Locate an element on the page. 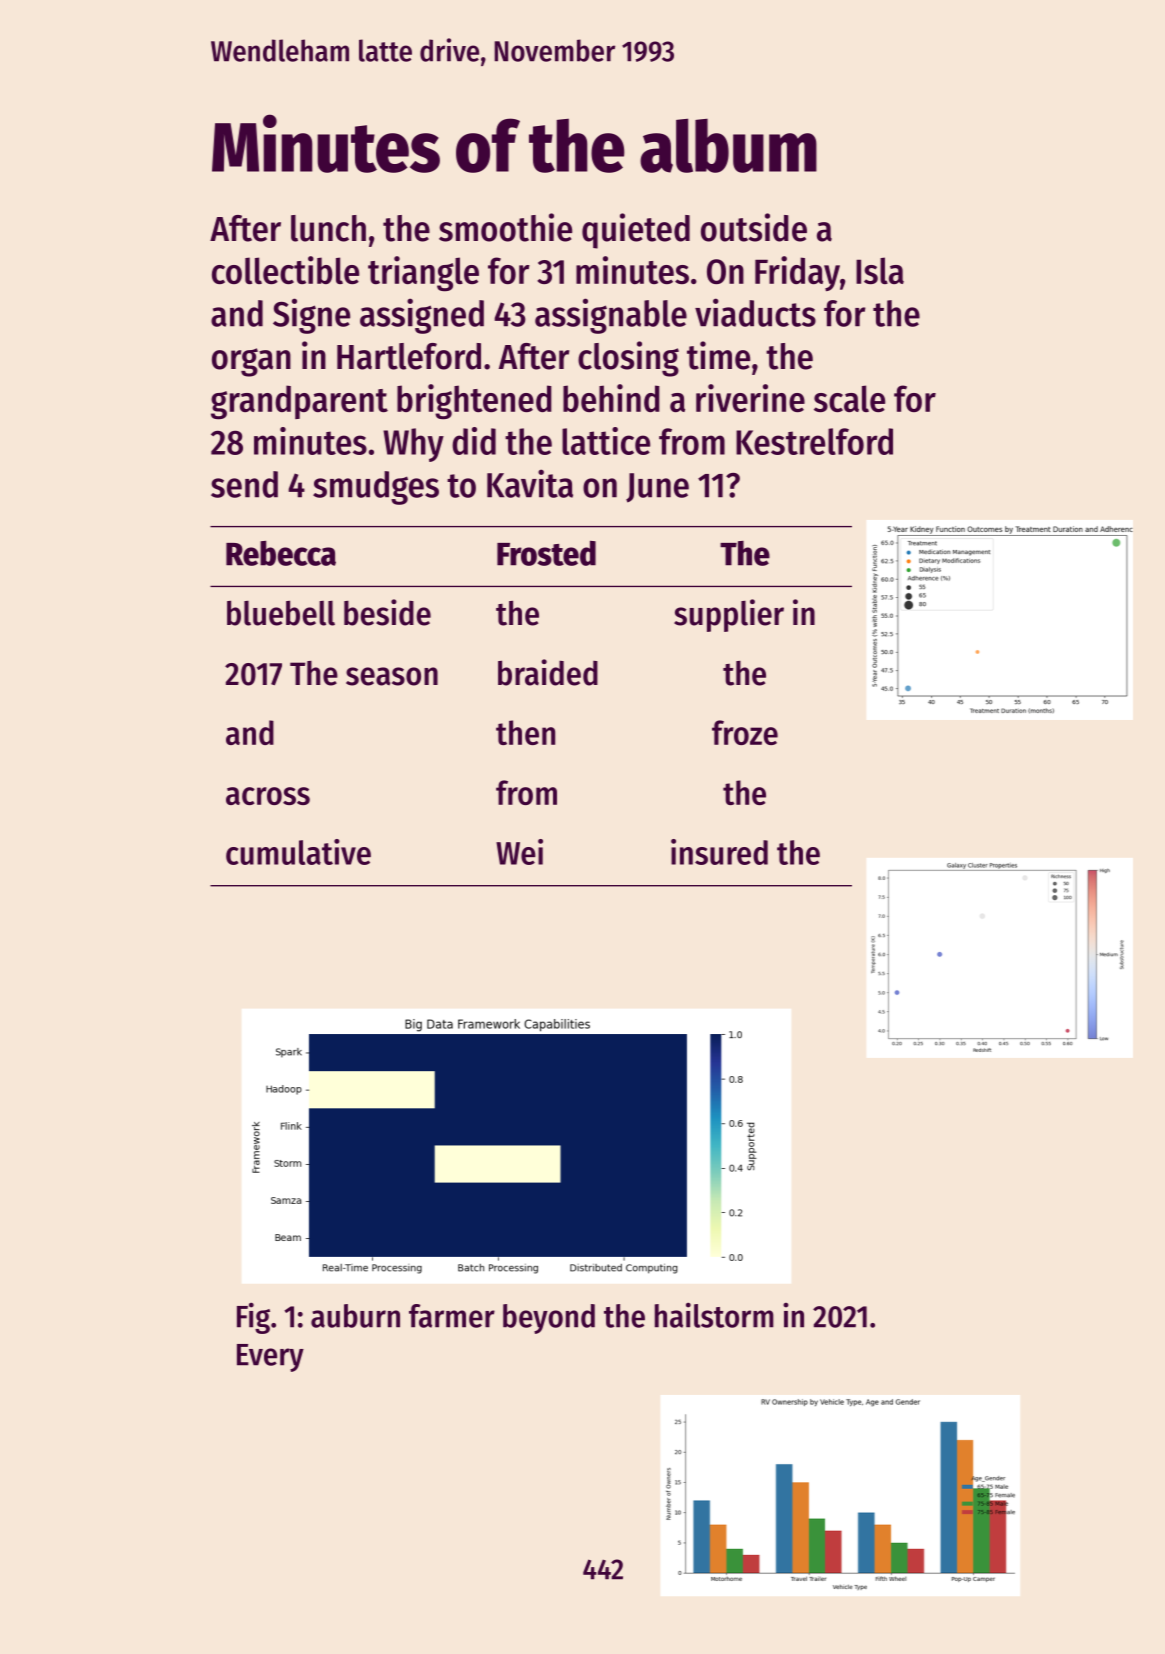  Kestrelford is located at coordinates (814, 441).
